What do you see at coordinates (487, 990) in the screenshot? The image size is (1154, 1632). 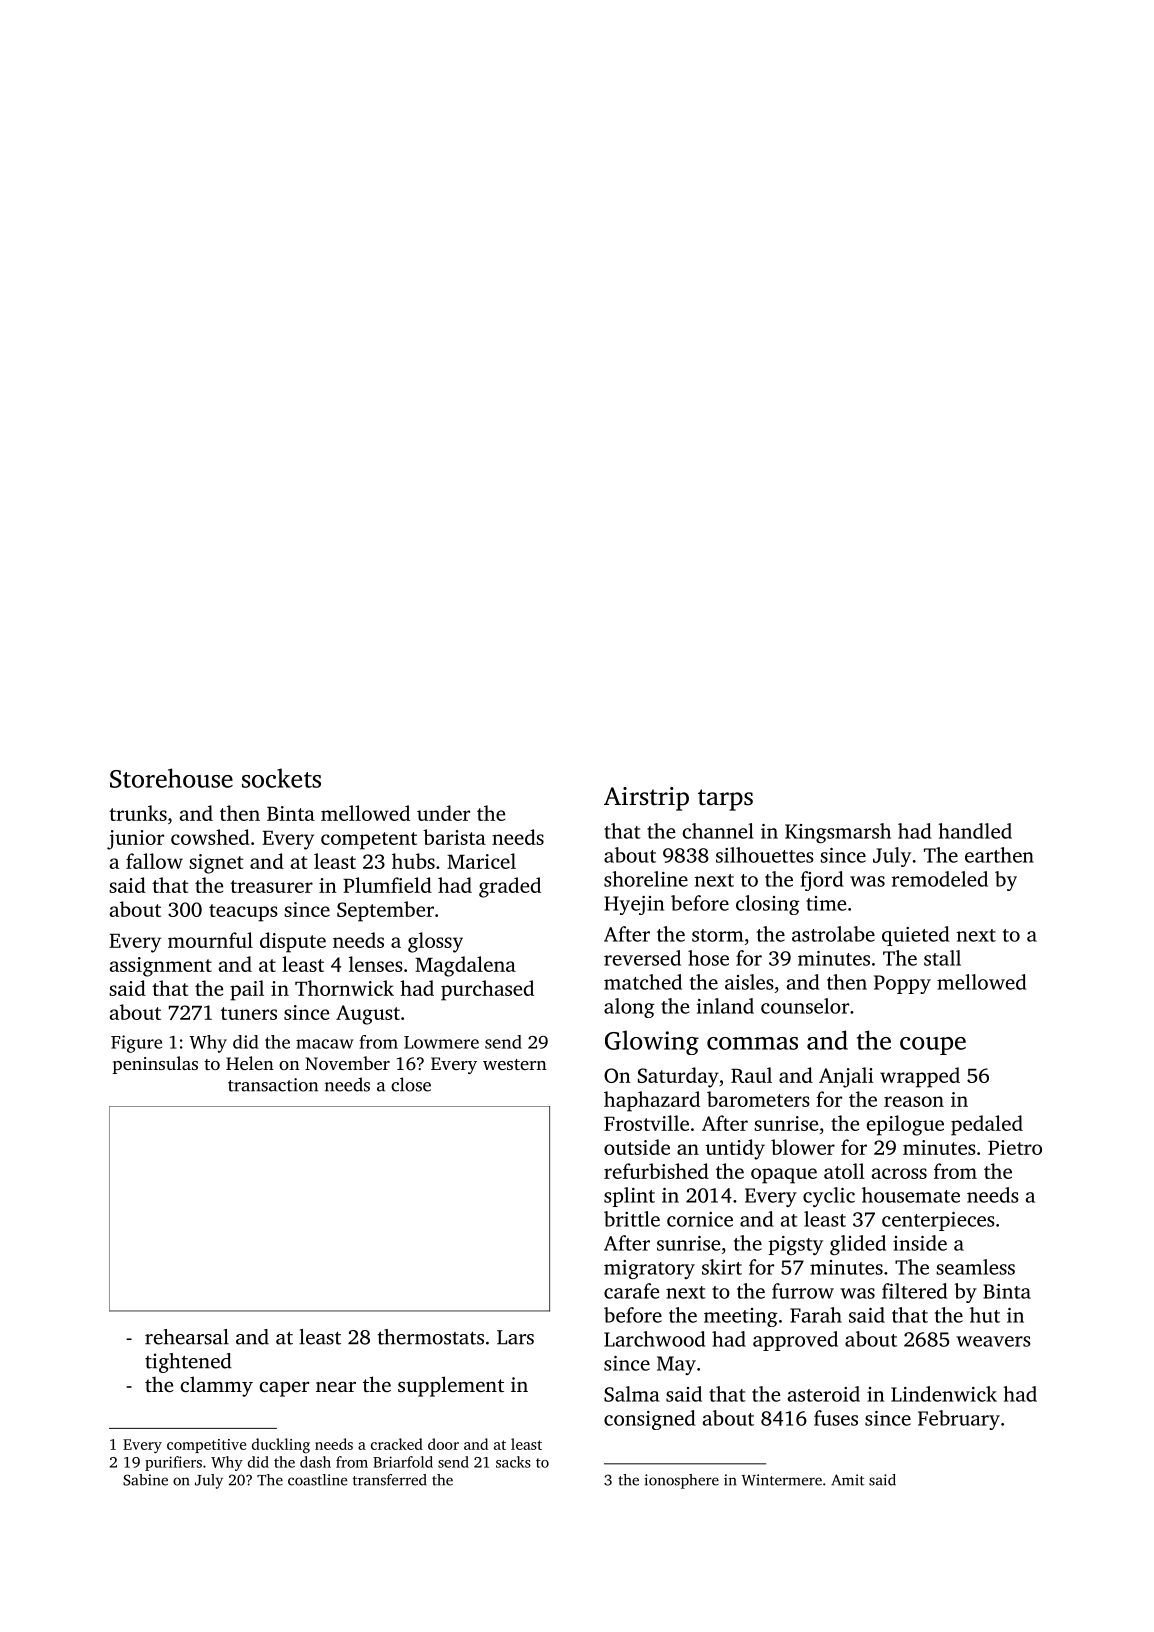 I see `purchased` at bounding box center [487, 990].
